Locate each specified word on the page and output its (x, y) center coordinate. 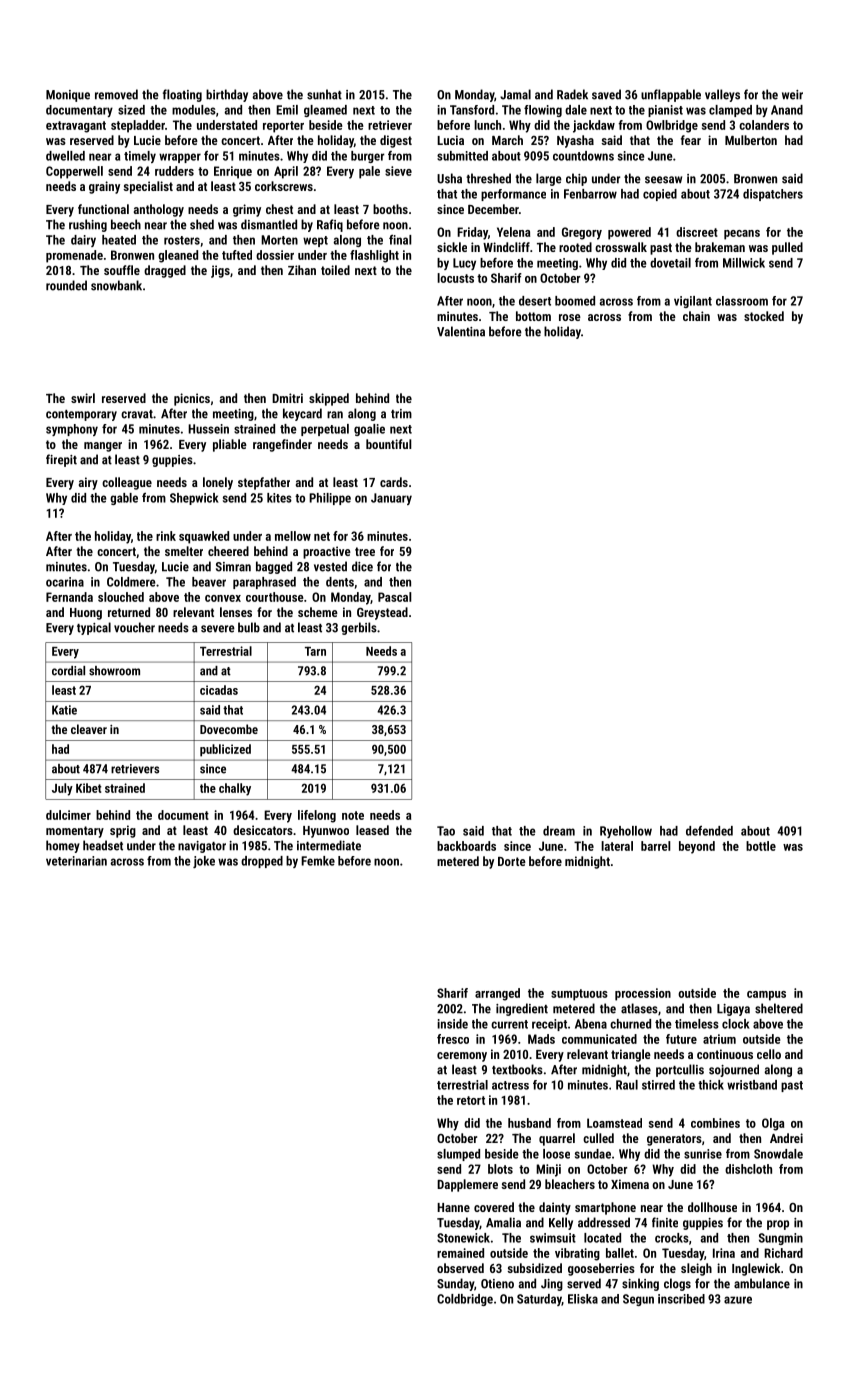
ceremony (462, 1057)
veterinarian (76, 861)
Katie (64, 710)
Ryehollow (626, 832)
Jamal (515, 94)
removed (116, 94)
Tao (446, 831)
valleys (722, 95)
